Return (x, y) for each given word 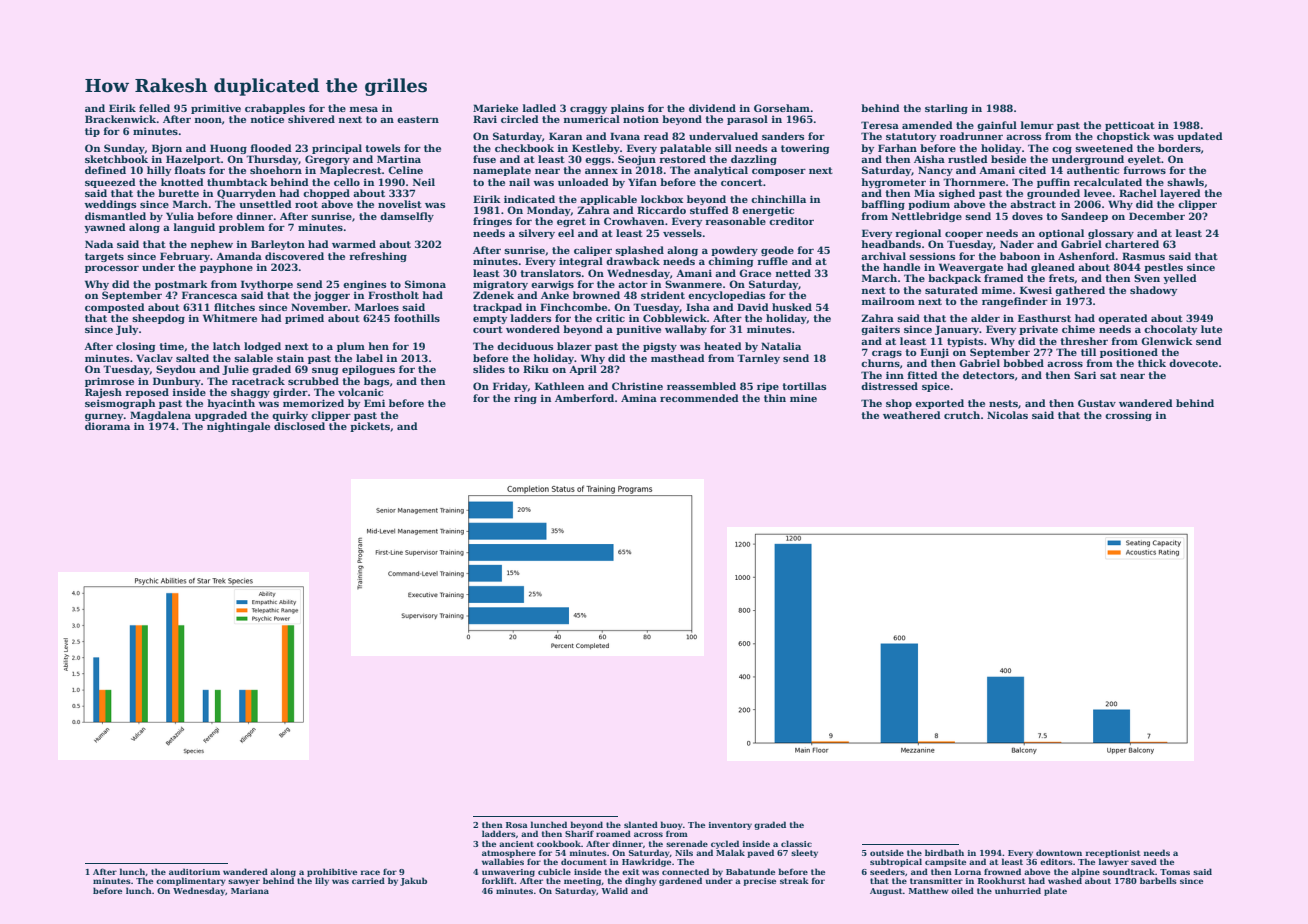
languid (194, 228)
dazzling (754, 160)
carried (368, 880)
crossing (1128, 416)
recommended (699, 398)
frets (1061, 278)
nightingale (238, 427)
